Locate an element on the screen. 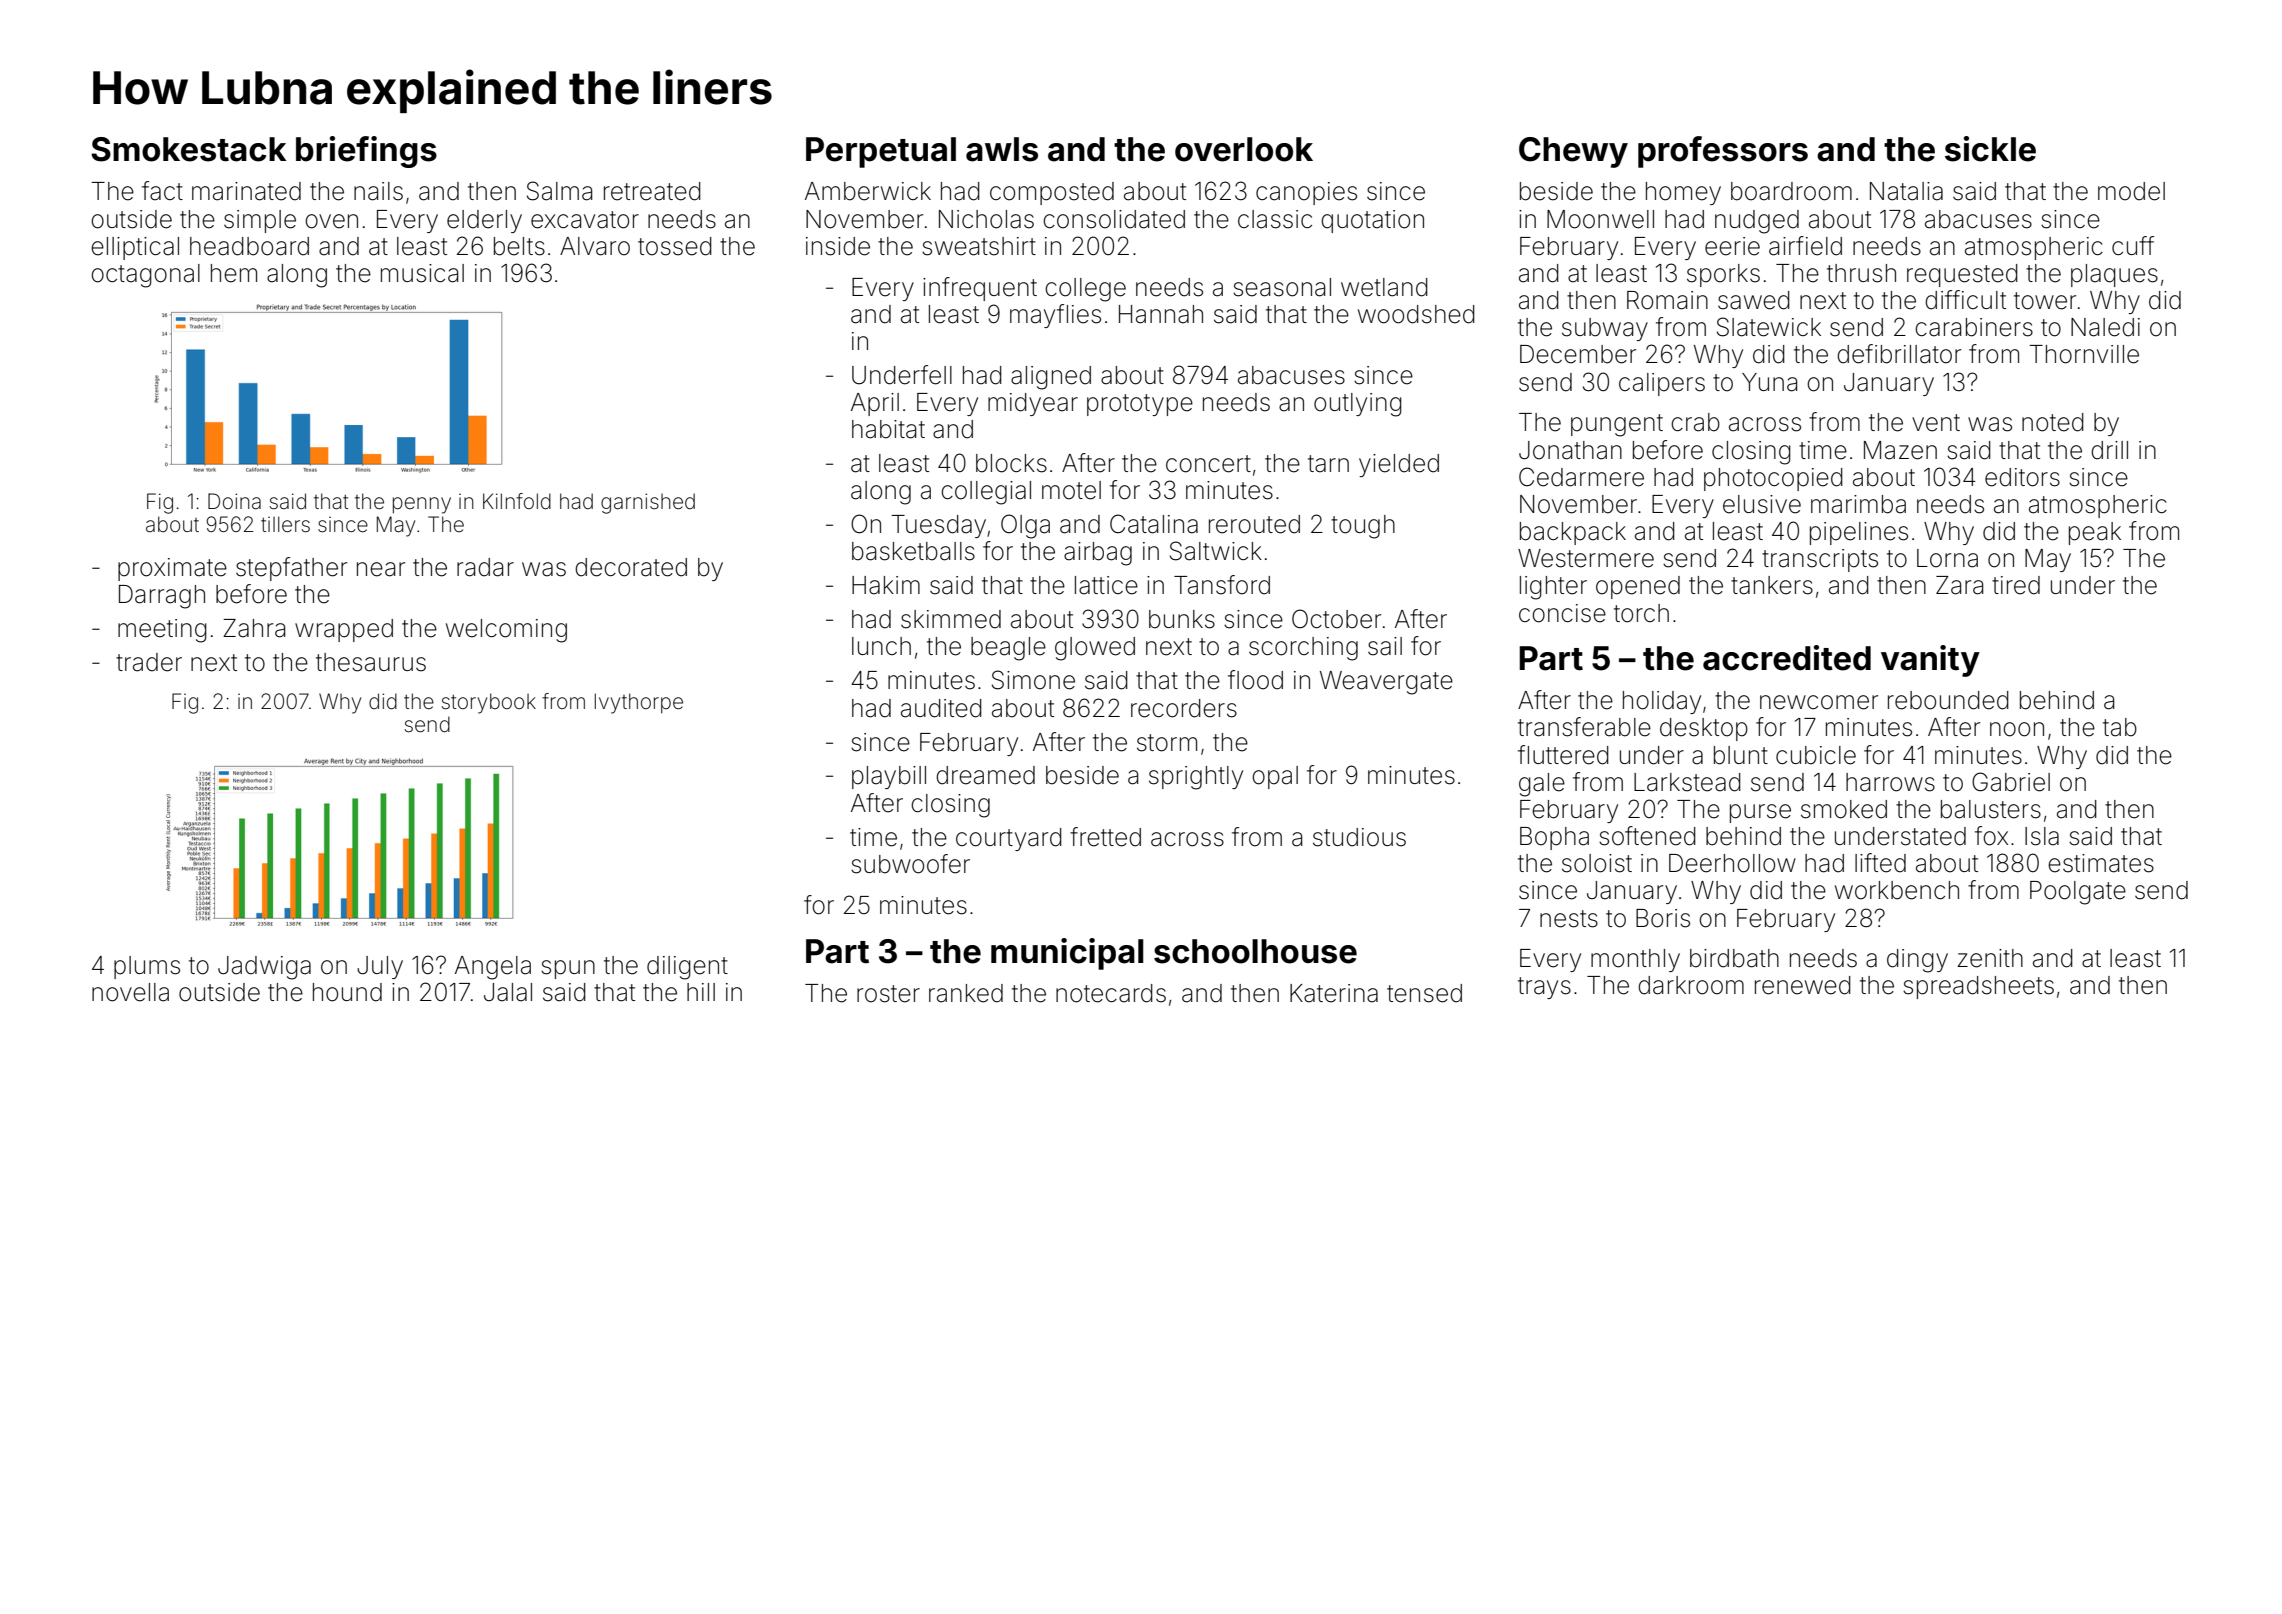  defibrillator is located at coordinates (1899, 354).
